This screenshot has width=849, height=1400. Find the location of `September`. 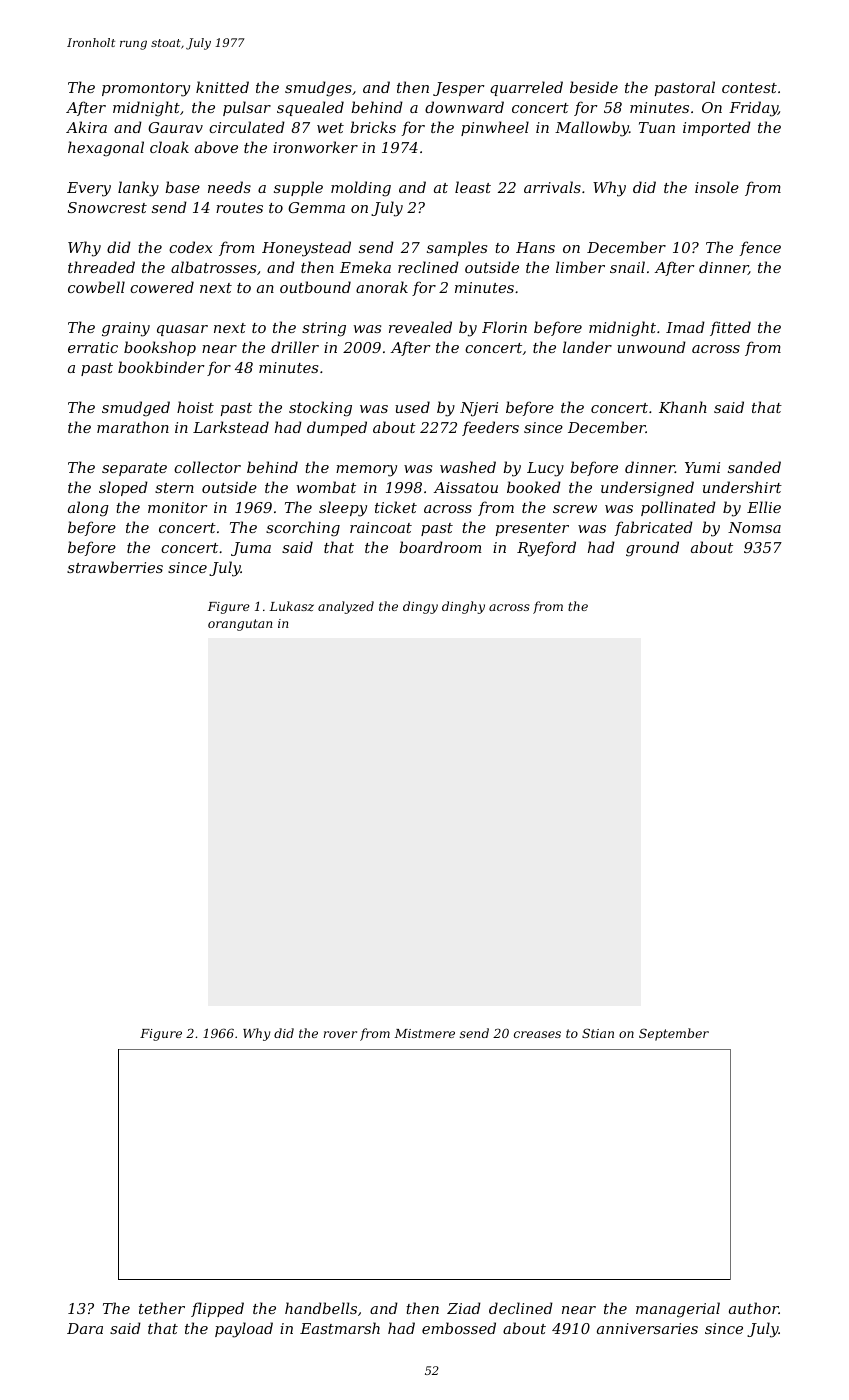

September is located at coordinates (674, 1034).
